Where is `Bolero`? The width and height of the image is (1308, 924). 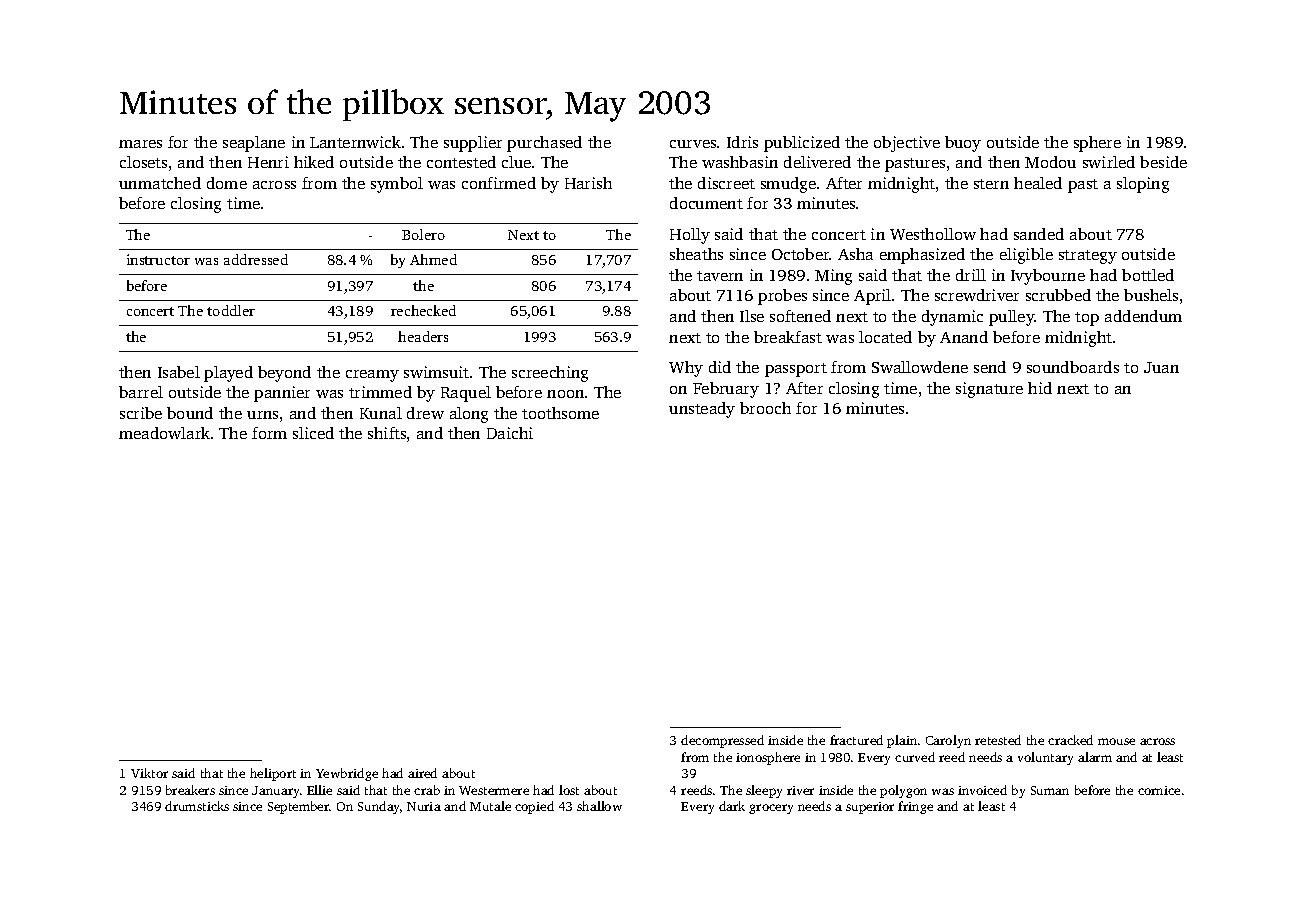 Bolero is located at coordinates (423, 234).
